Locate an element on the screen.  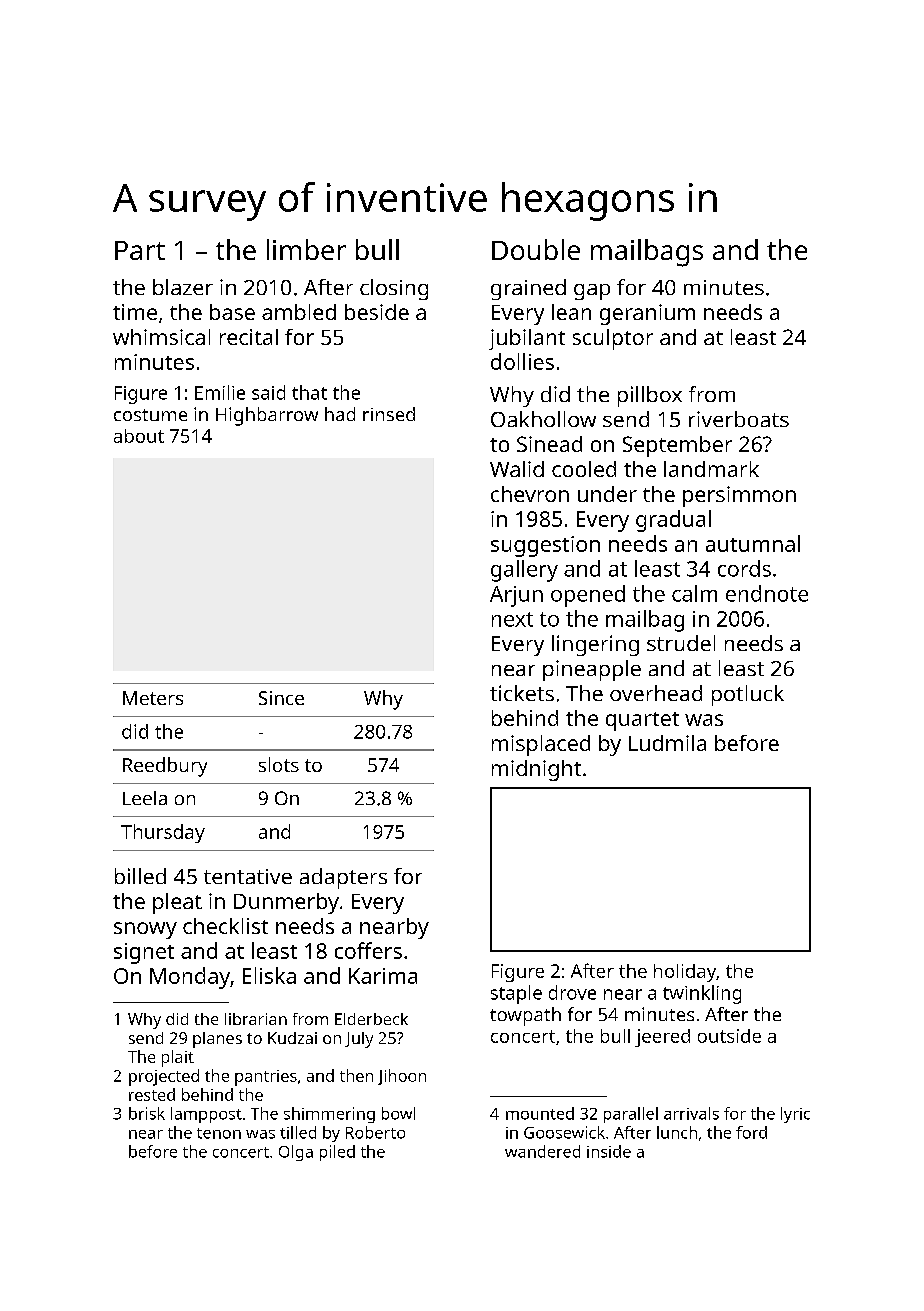
limber is located at coordinates (306, 249).
